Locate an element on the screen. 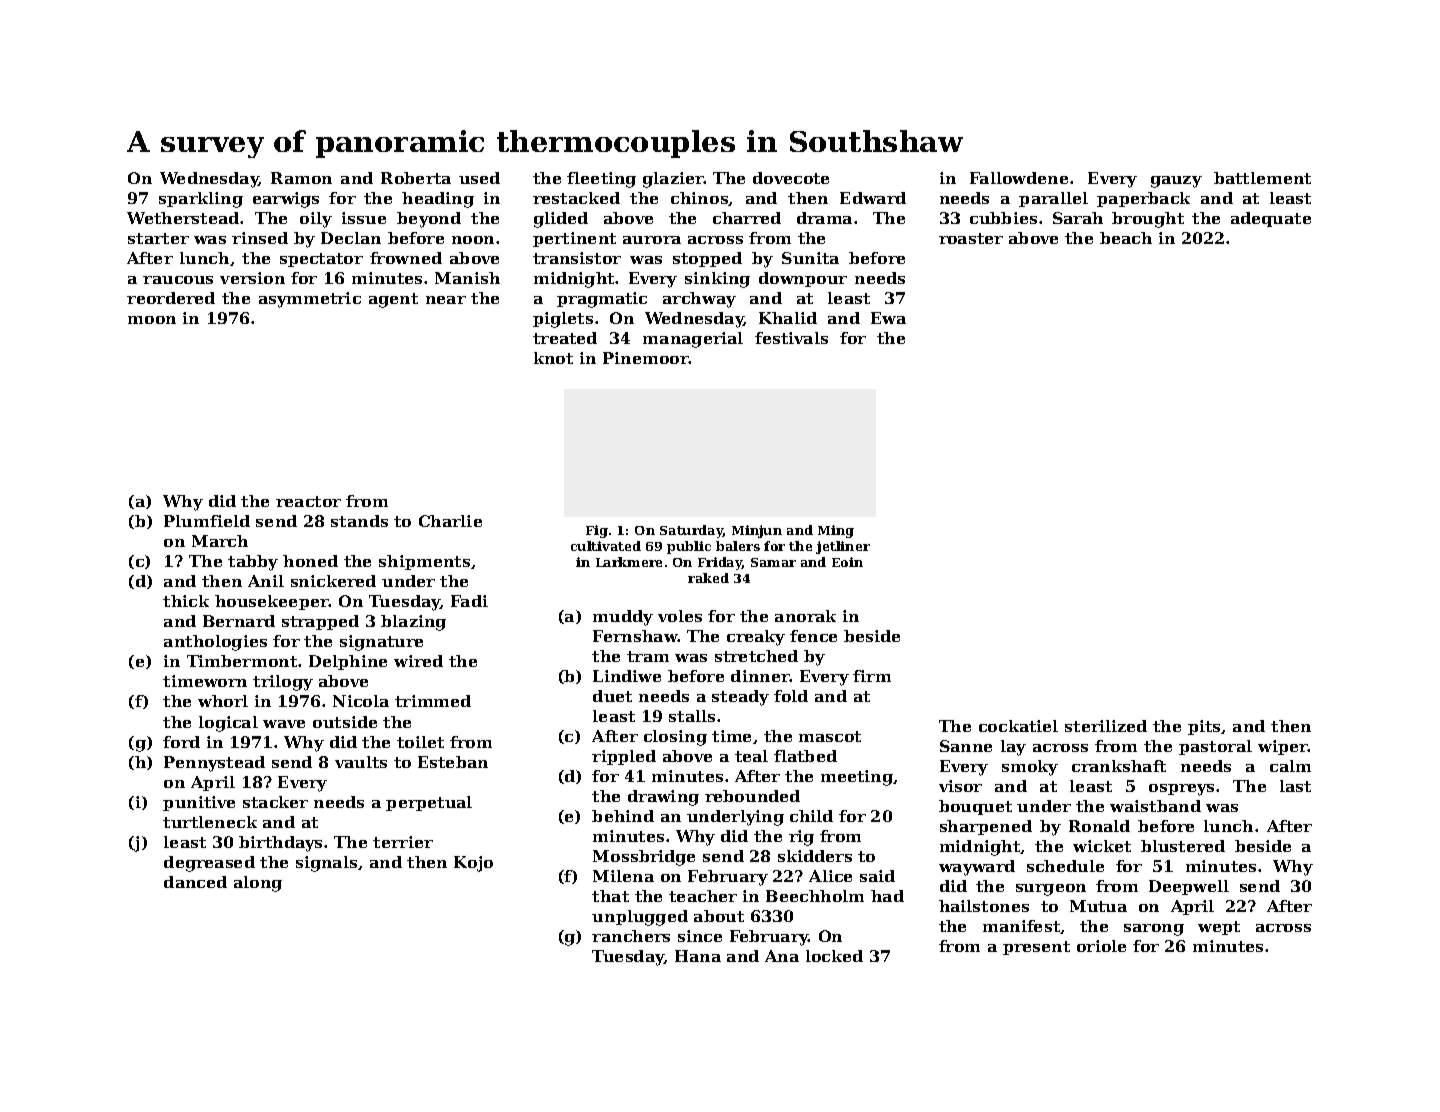 The height and width of the screenshot is (1112, 1440). Ewa is located at coordinates (888, 318).
